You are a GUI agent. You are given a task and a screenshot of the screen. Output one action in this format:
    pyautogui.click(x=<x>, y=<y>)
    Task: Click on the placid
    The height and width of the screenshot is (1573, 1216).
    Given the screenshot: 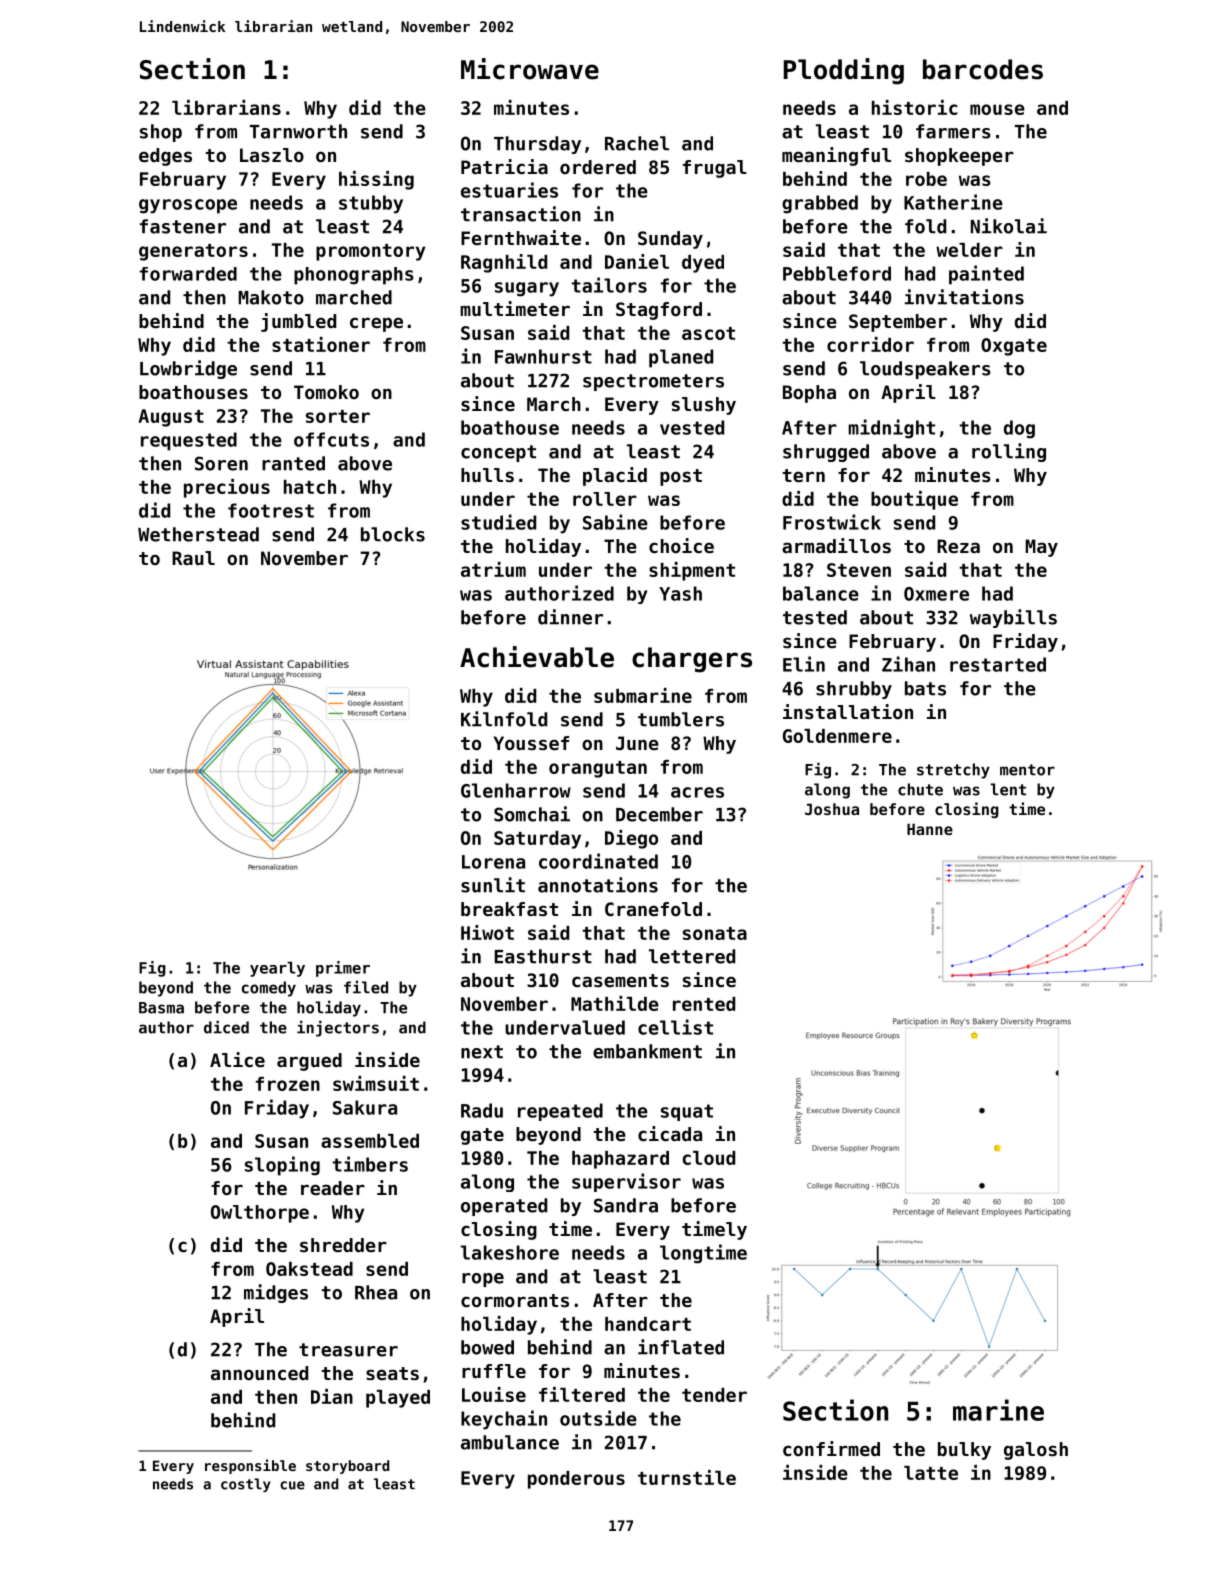 What is the action you would take?
    pyautogui.click(x=615, y=476)
